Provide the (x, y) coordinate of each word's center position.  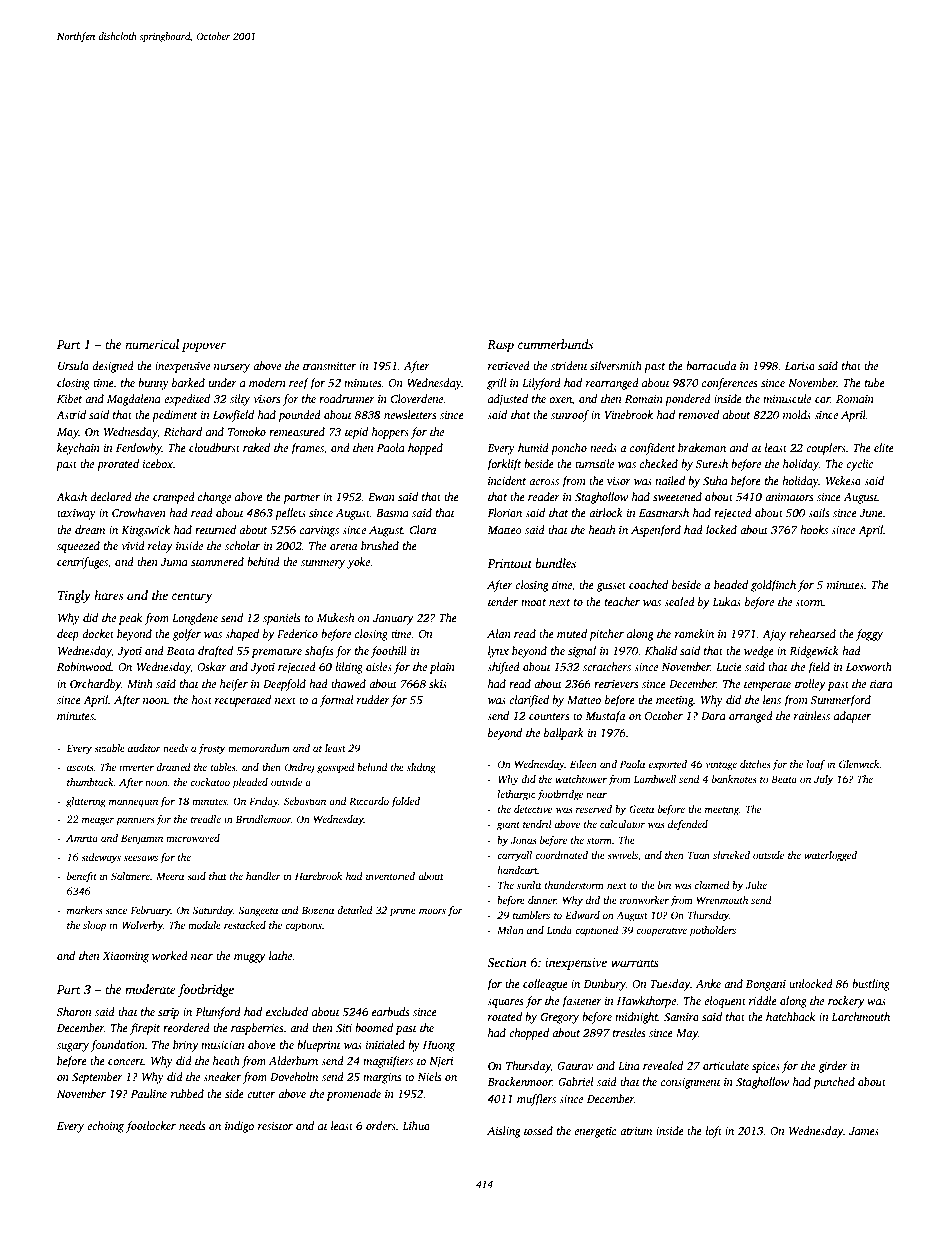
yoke (358, 563)
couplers (826, 449)
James (864, 1131)
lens (772, 699)
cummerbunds (555, 344)
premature (277, 653)
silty (240, 400)
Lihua (416, 1125)
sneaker (222, 1076)
